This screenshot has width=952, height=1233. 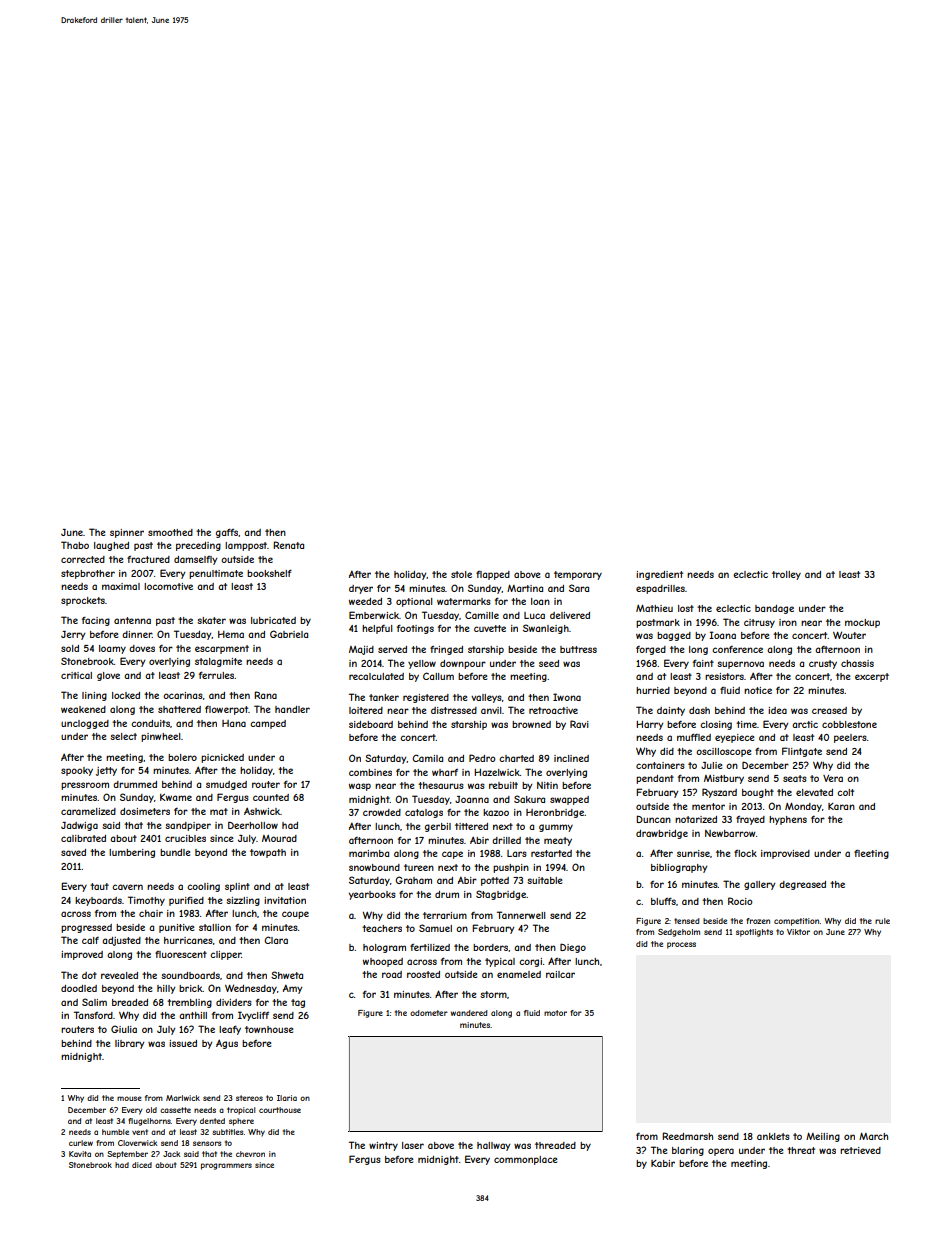 I want to click on diced, so click(x=142, y=1165).
